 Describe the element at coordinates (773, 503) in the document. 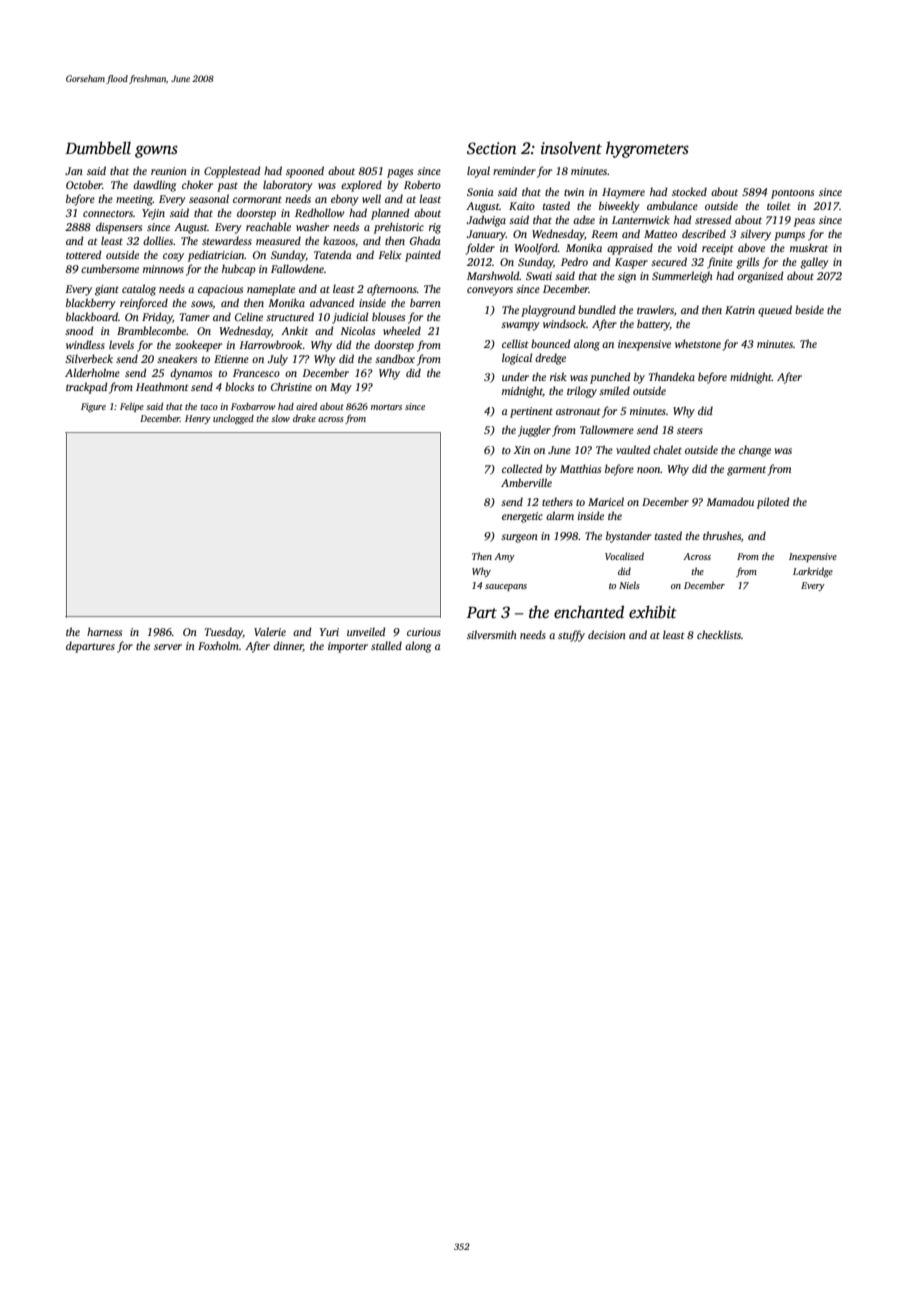

I see `piloted` at that location.
